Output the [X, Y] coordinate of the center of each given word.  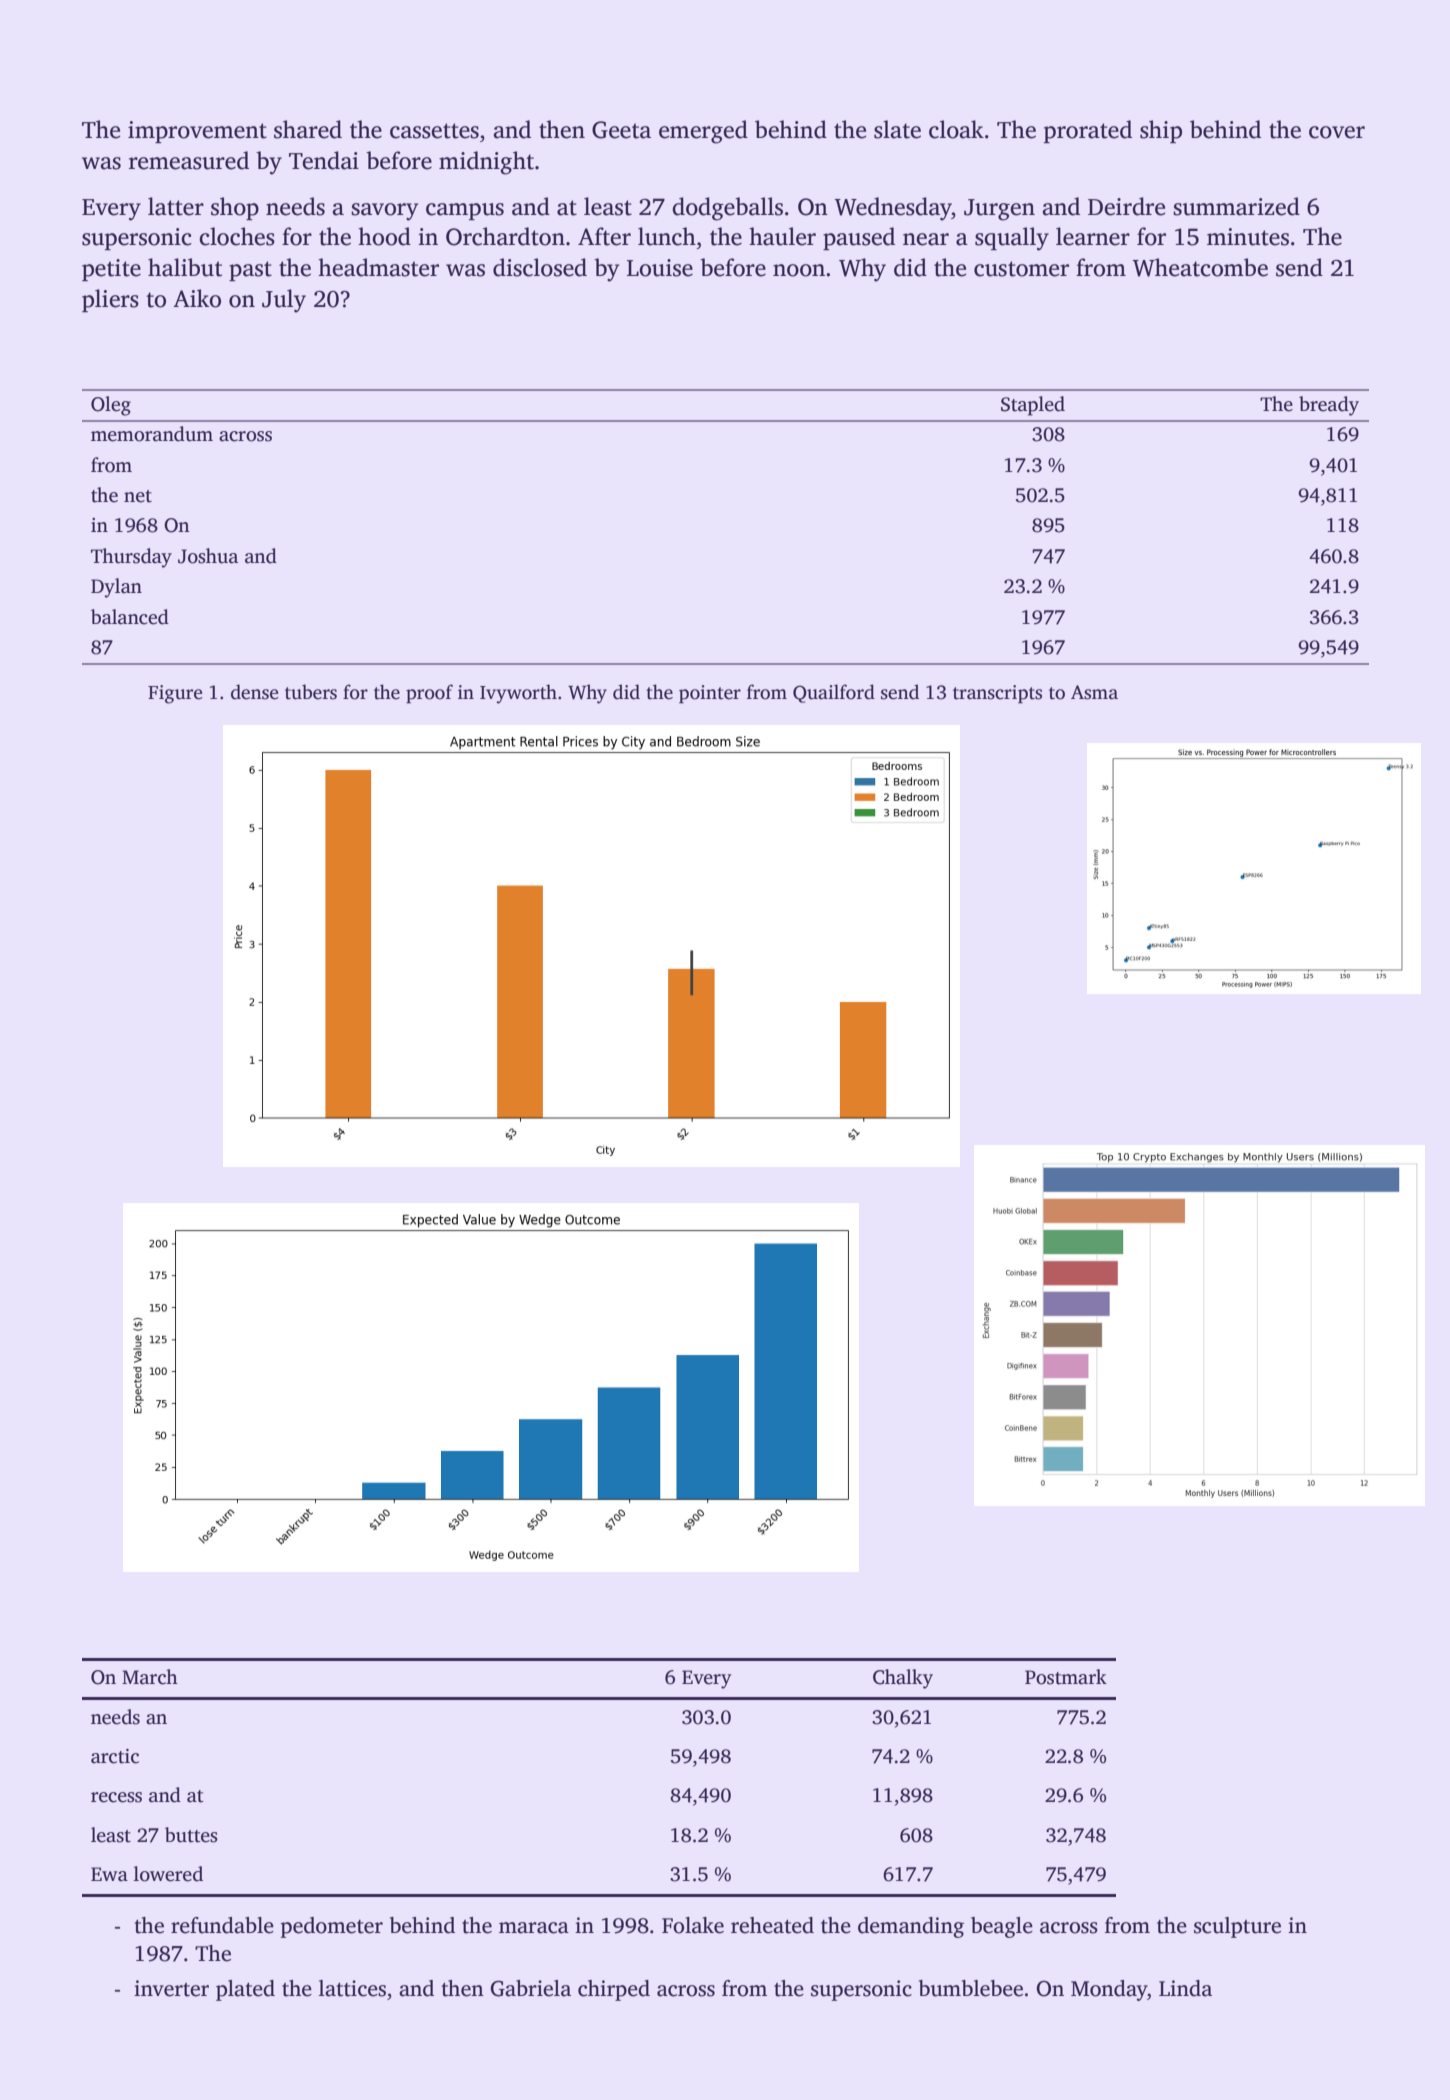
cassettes [434, 131]
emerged [703, 132]
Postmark [1066, 1677]
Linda [1185, 1988]
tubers [311, 692]
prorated [1088, 131]
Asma [1094, 692]
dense [255, 692]
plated [245, 1990]
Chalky [903, 1679]
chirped [614, 1990]
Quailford [834, 693]
